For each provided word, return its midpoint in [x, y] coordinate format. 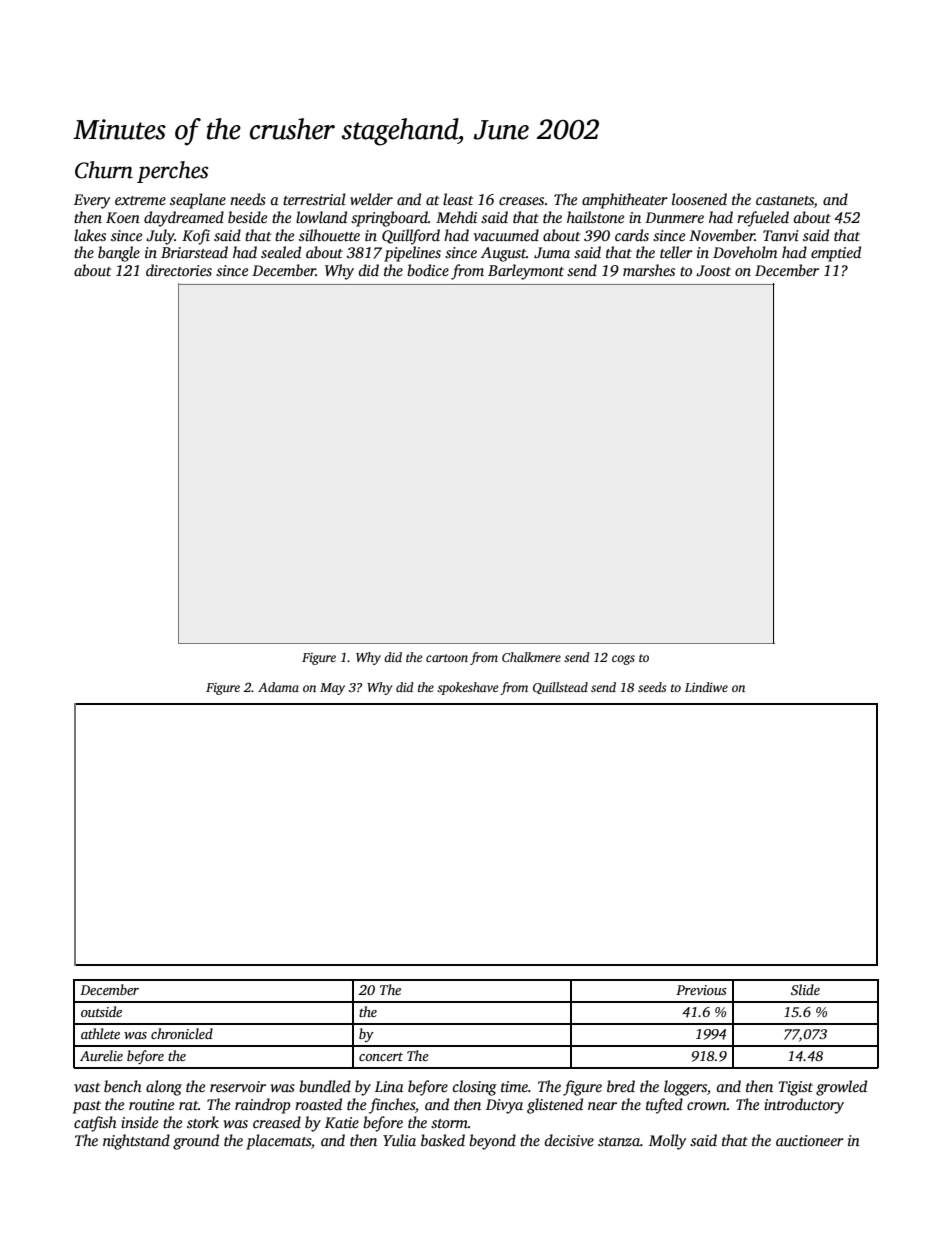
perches [172, 172]
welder [371, 199]
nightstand [136, 1142]
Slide [805, 989]
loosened [699, 199]
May [332, 689]
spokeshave [467, 688]
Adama [278, 687]
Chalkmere [531, 657]
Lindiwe [706, 687]
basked [443, 1140]
